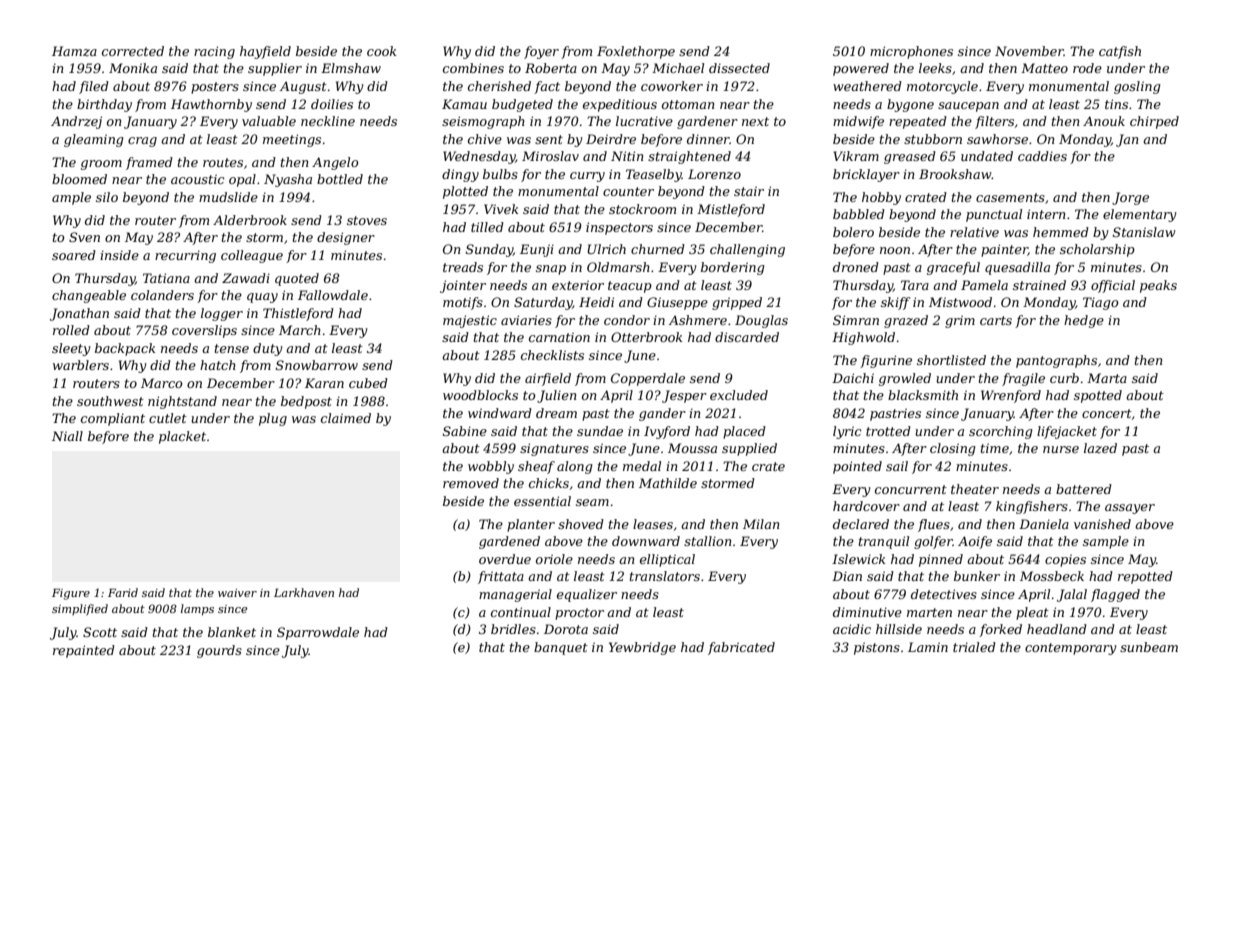 This page has width=1233, height=952. I want to click on curry, so click(587, 177).
